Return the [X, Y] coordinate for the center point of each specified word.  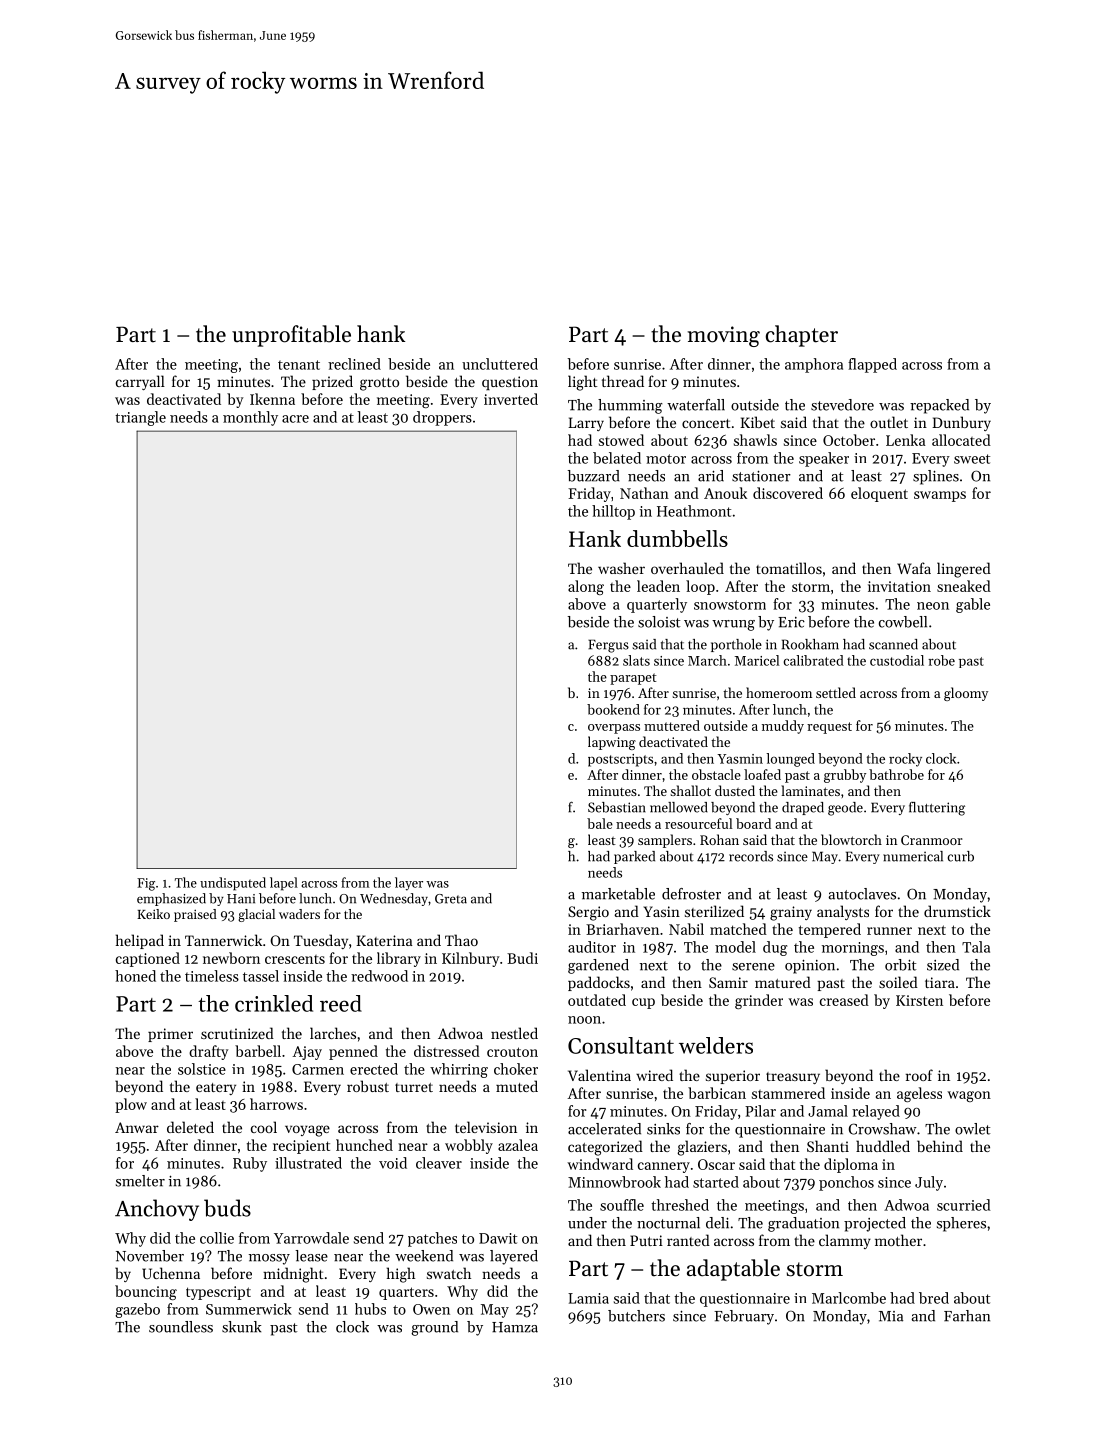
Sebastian [617, 807]
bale [600, 823]
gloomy [966, 694]
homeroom [779, 692]
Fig [146, 884]
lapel [284, 884]
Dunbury [961, 423]
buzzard [594, 476]
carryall [140, 382]
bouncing [146, 1292]
